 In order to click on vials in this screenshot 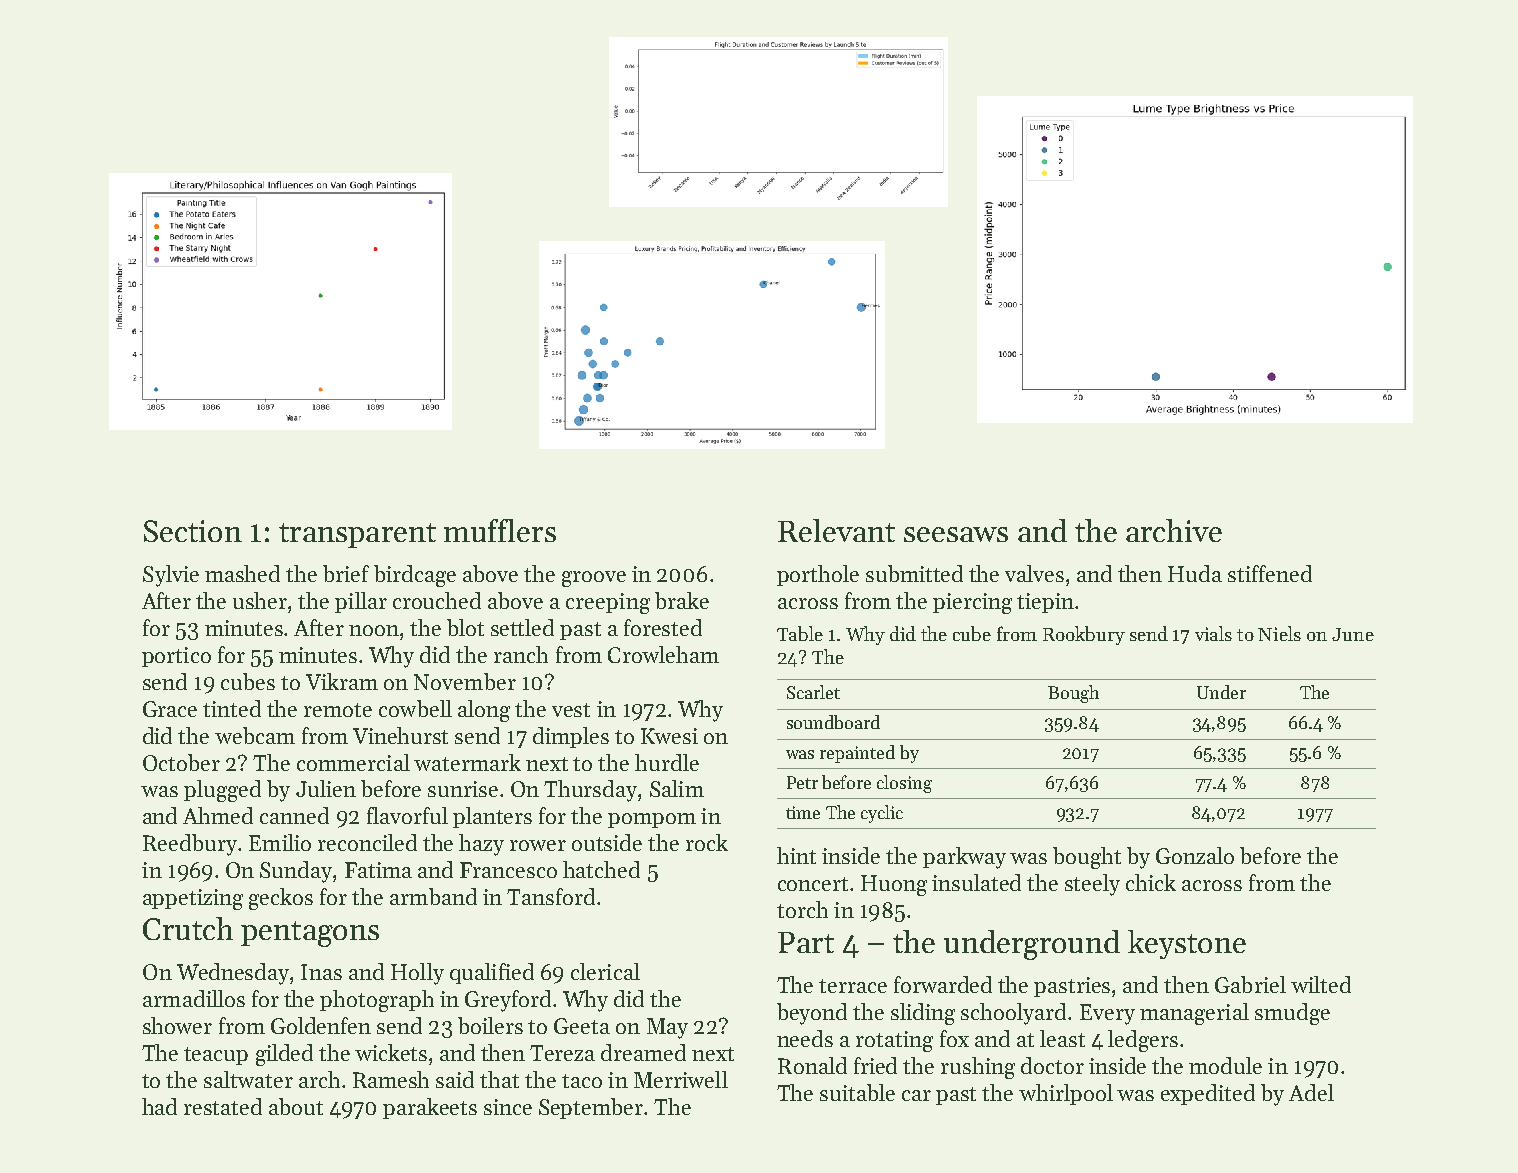, I will do `click(1213, 633)`.
